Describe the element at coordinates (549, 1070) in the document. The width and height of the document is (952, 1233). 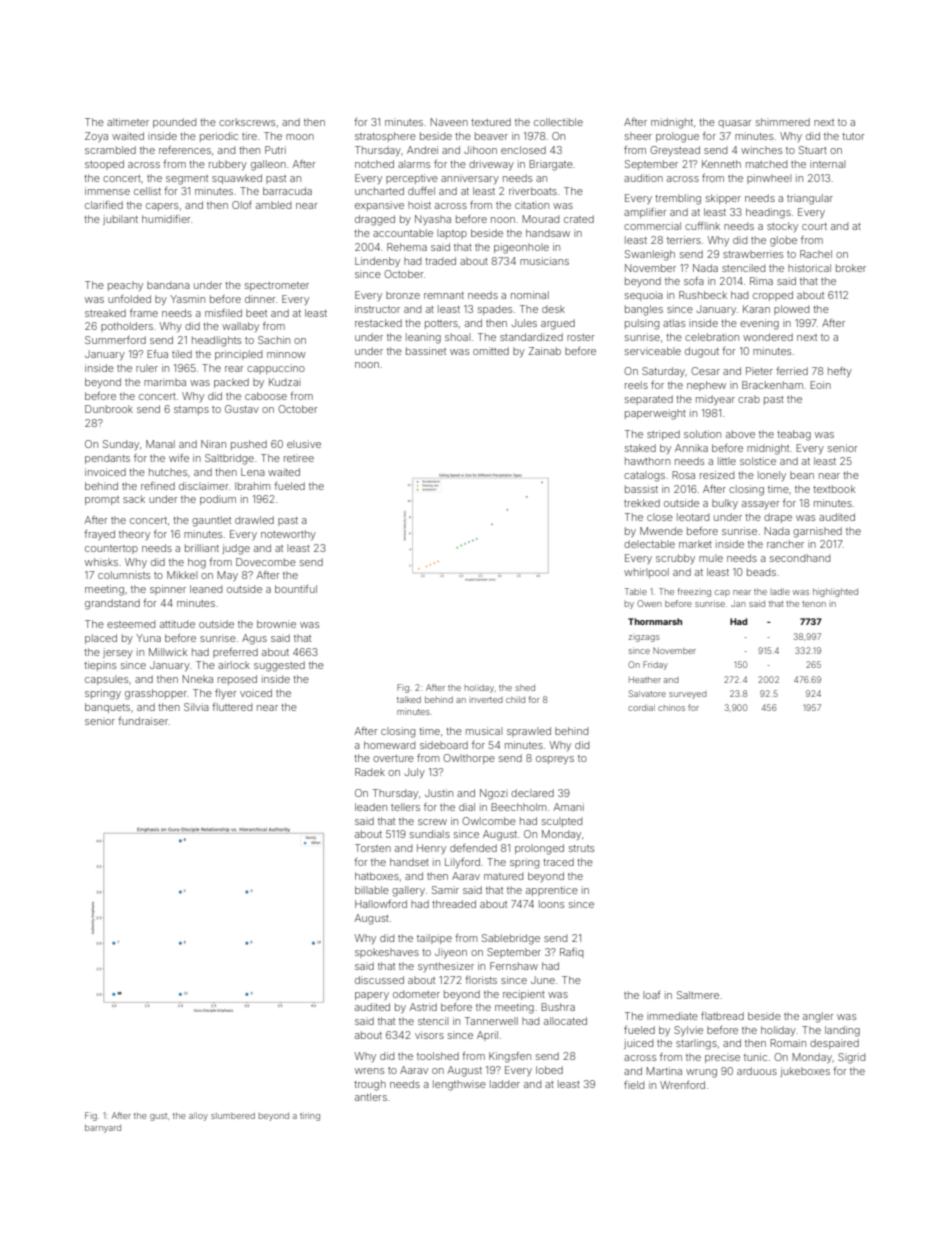
I see `lobed` at that location.
